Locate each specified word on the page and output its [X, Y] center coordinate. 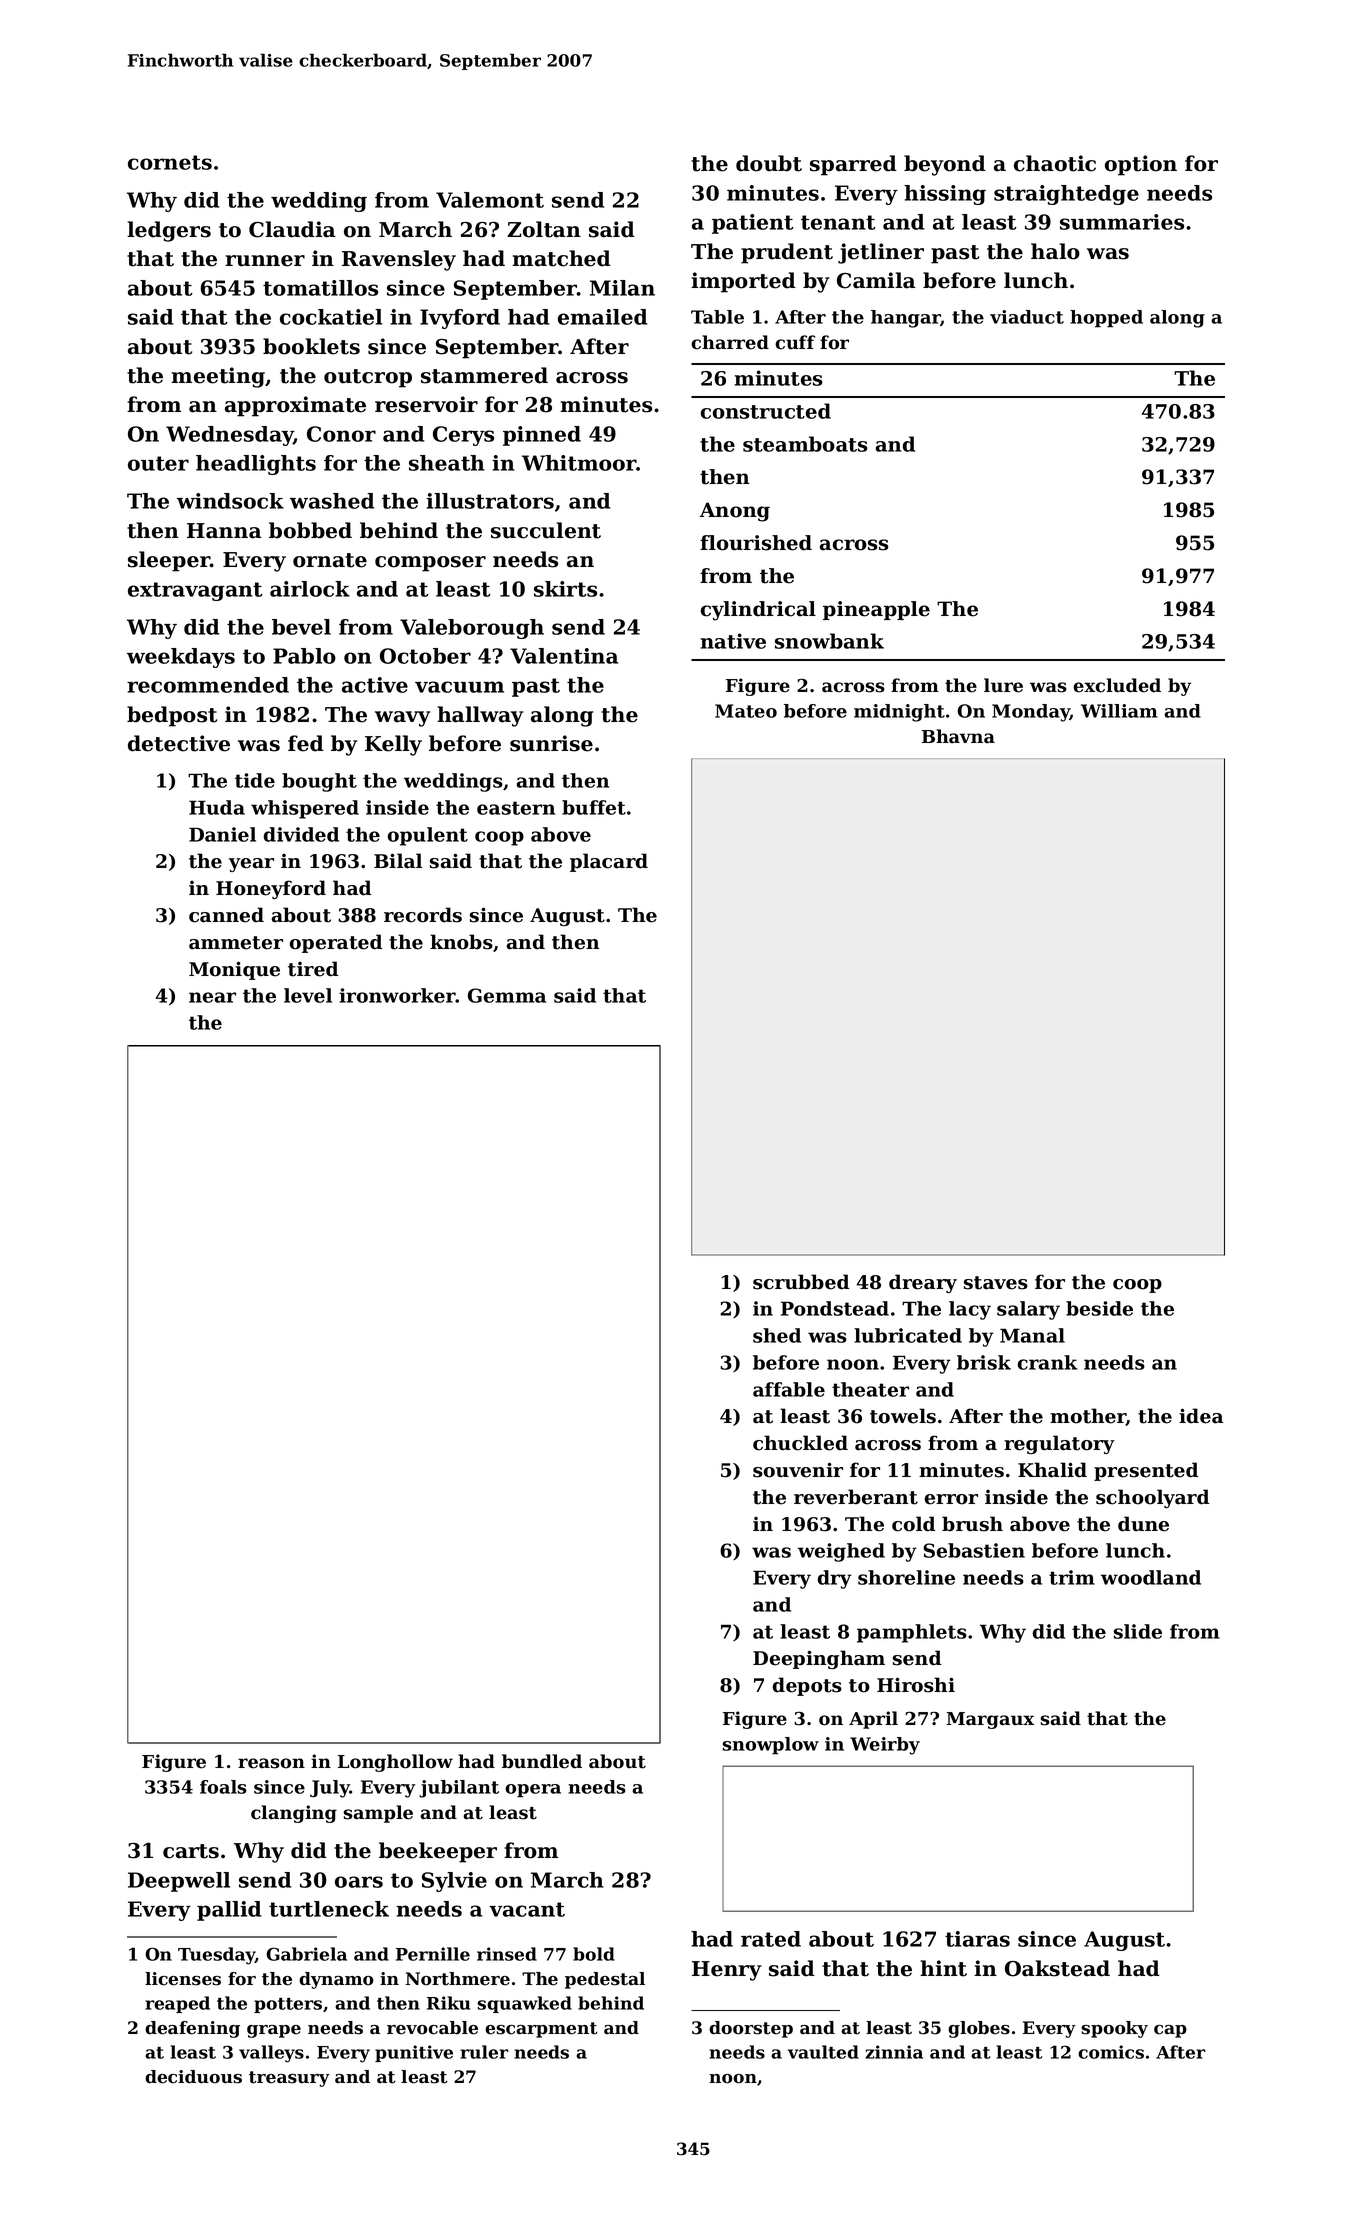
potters [288, 2005]
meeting [218, 377]
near [212, 997]
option [1141, 165]
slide [1138, 1631]
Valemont [490, 200]
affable [789, 1389]
